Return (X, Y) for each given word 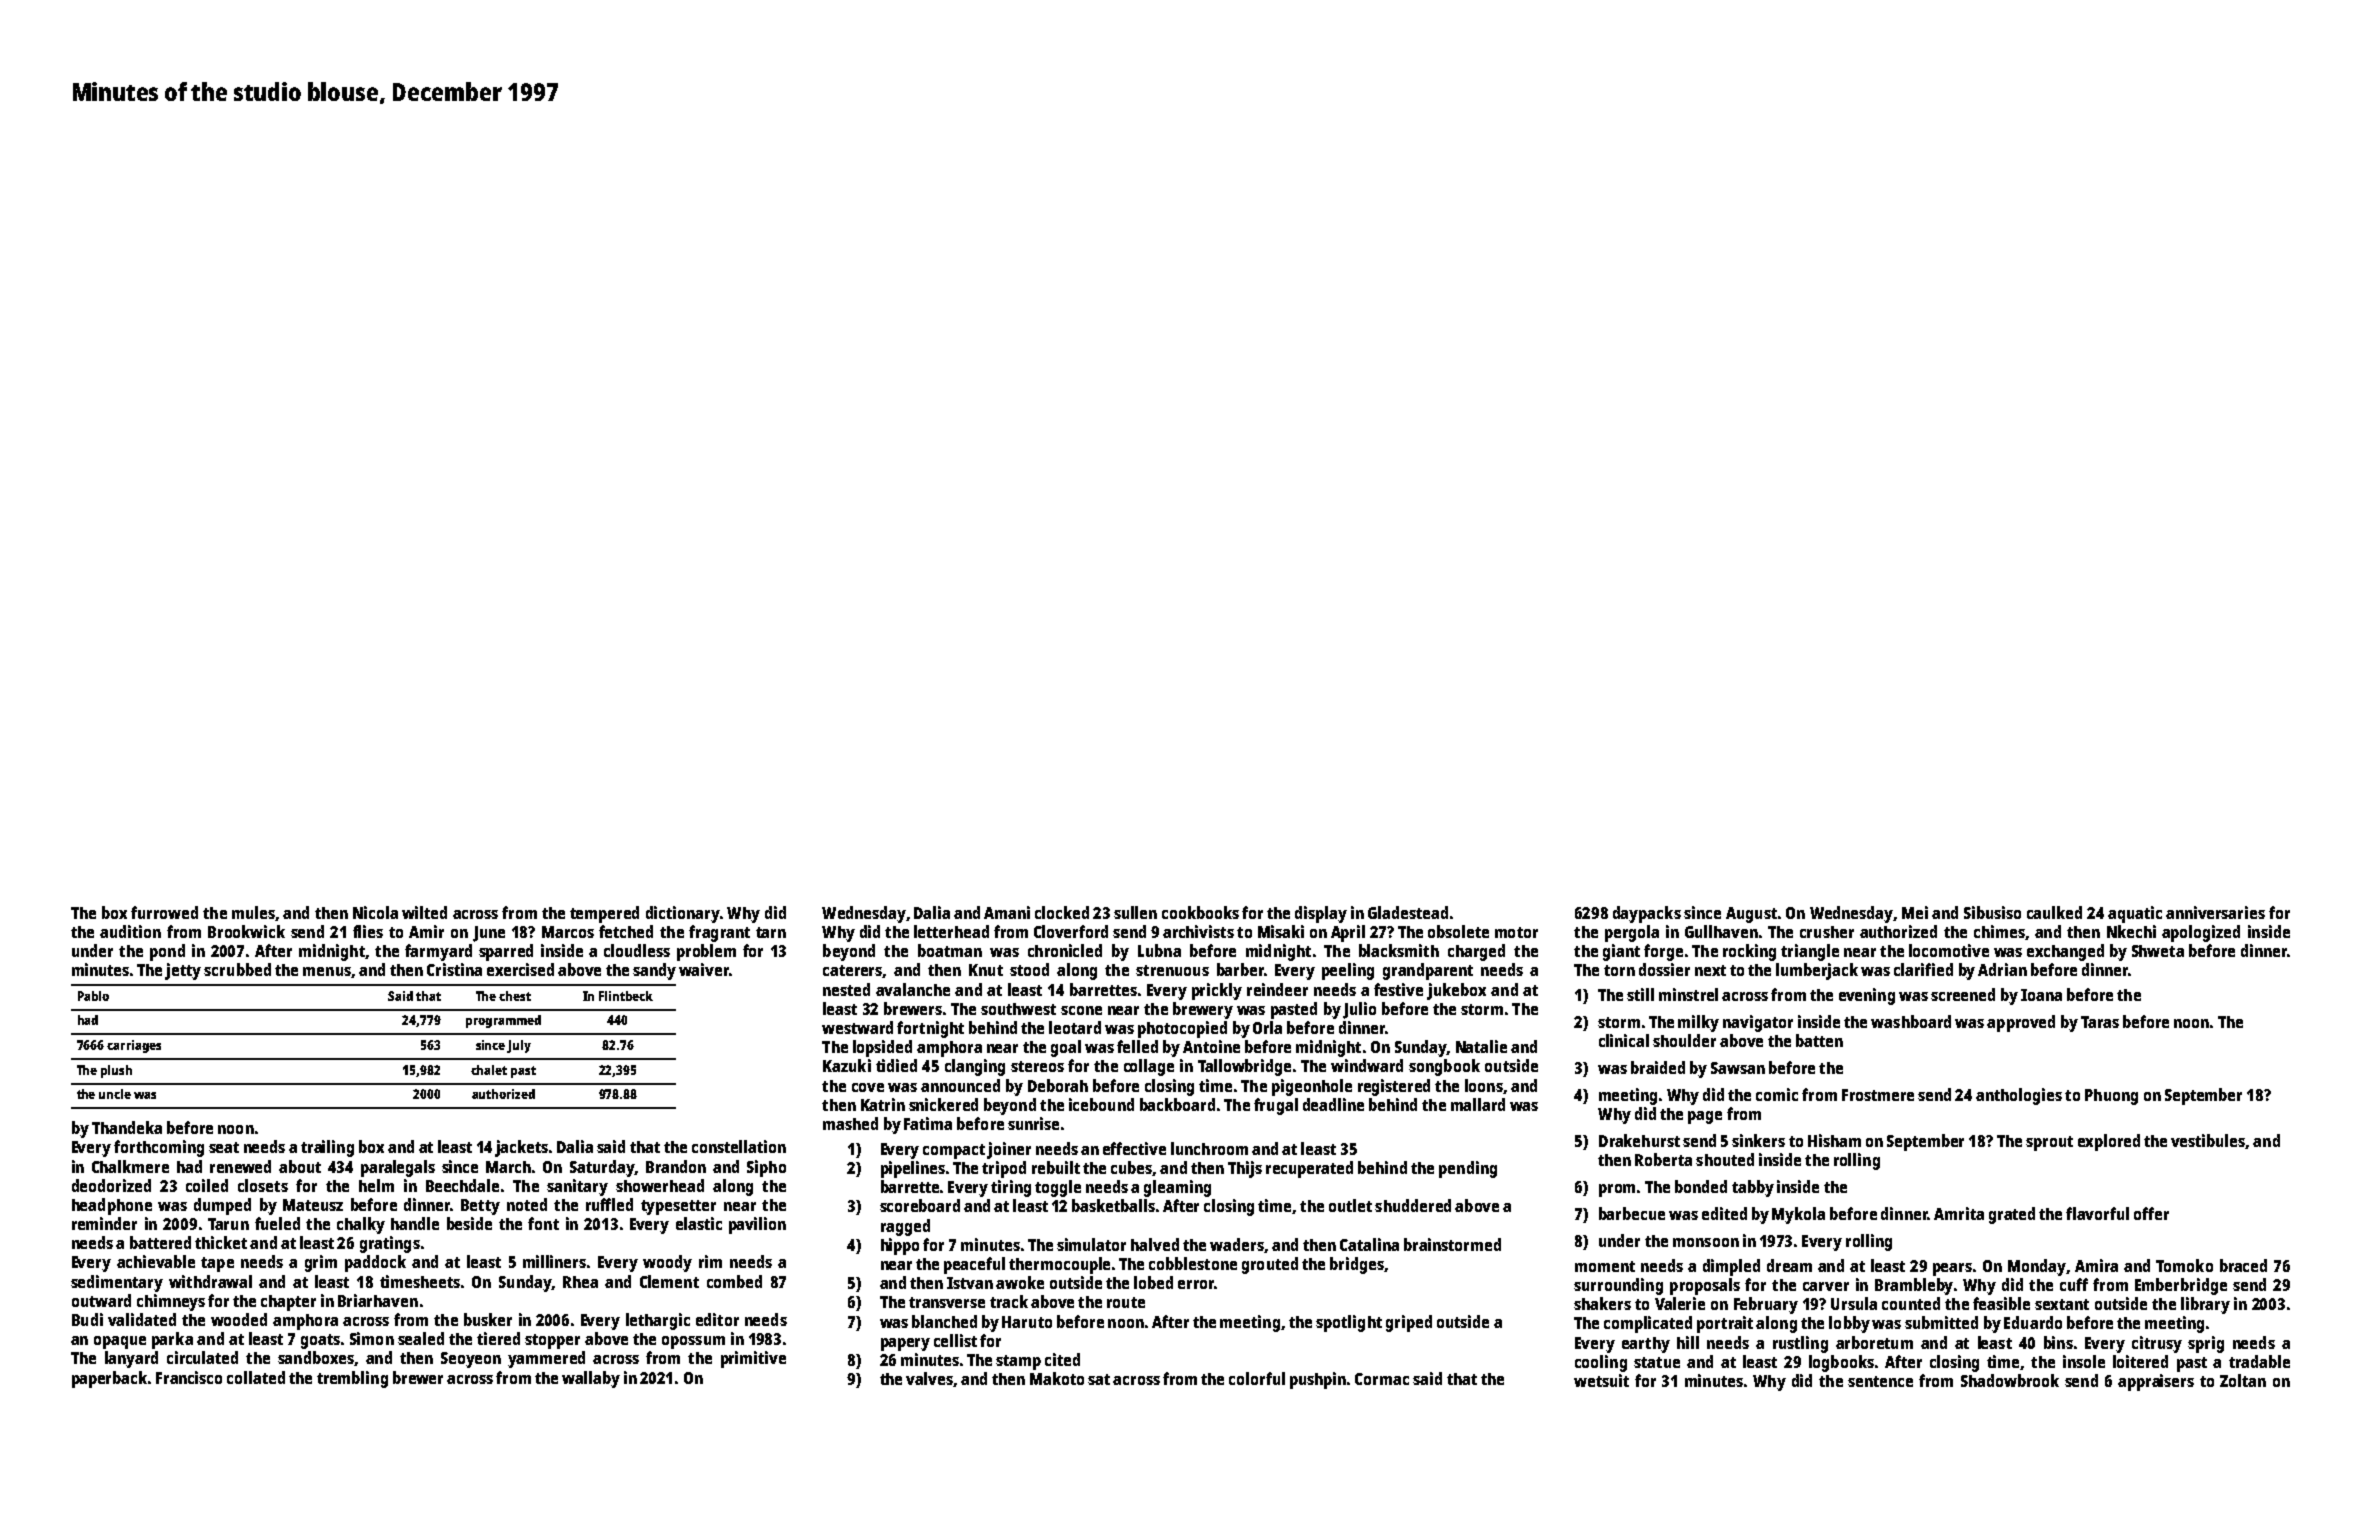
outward (101, 1300)
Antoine (1211, 1046)
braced (2243, 1265)
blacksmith (1399, 950)
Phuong (2111, 1097)
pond (167, 952)
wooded (239, 1319)
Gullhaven (1721, 931)
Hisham (1834, 1140)
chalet (489, 1070)
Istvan (970, 1283)
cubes (1132, 1168)
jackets (521, 1148)
